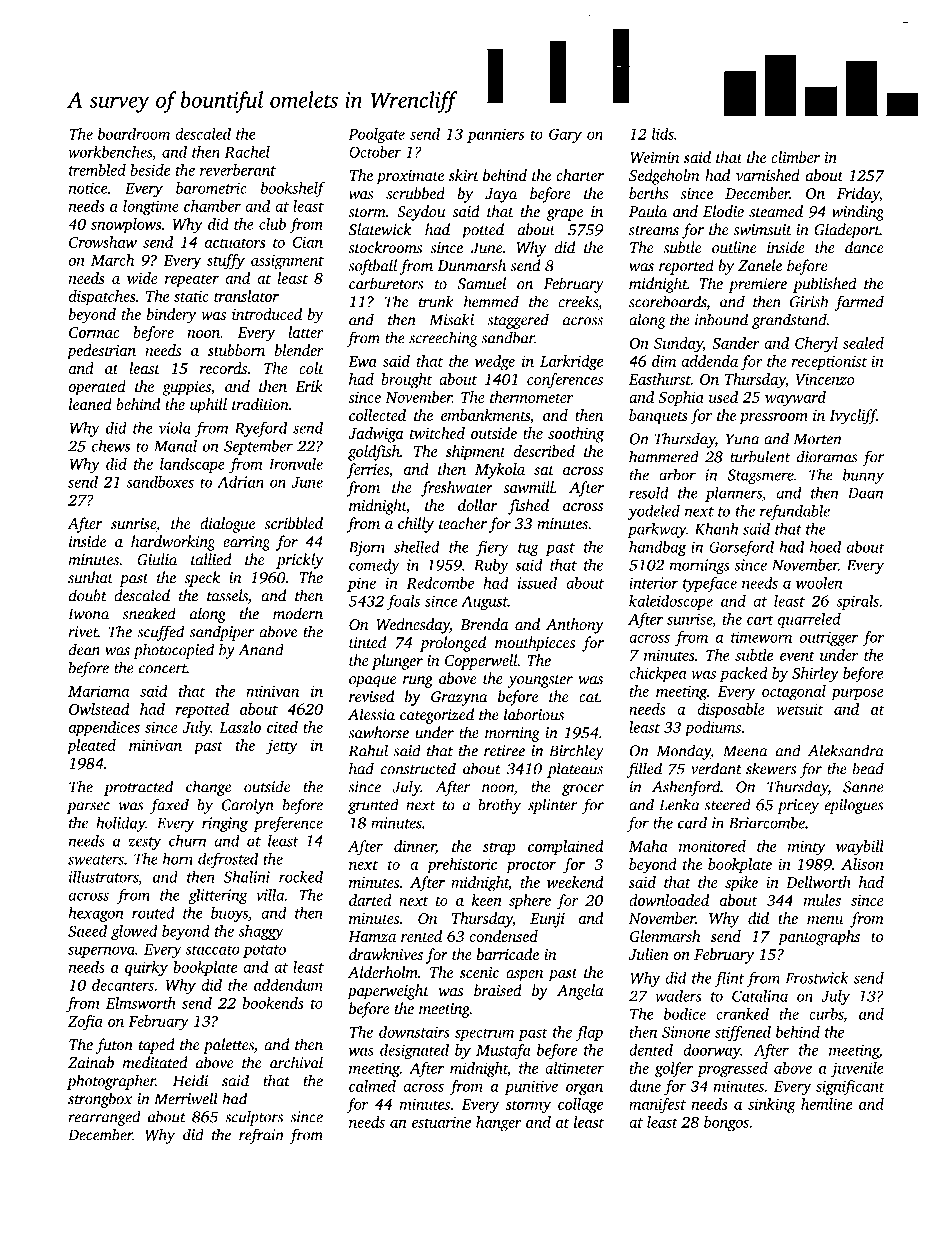  What do you see at coordinates (453, 644) in the screenshot?
I see `prolonged` at bounding box center [453, 644].
